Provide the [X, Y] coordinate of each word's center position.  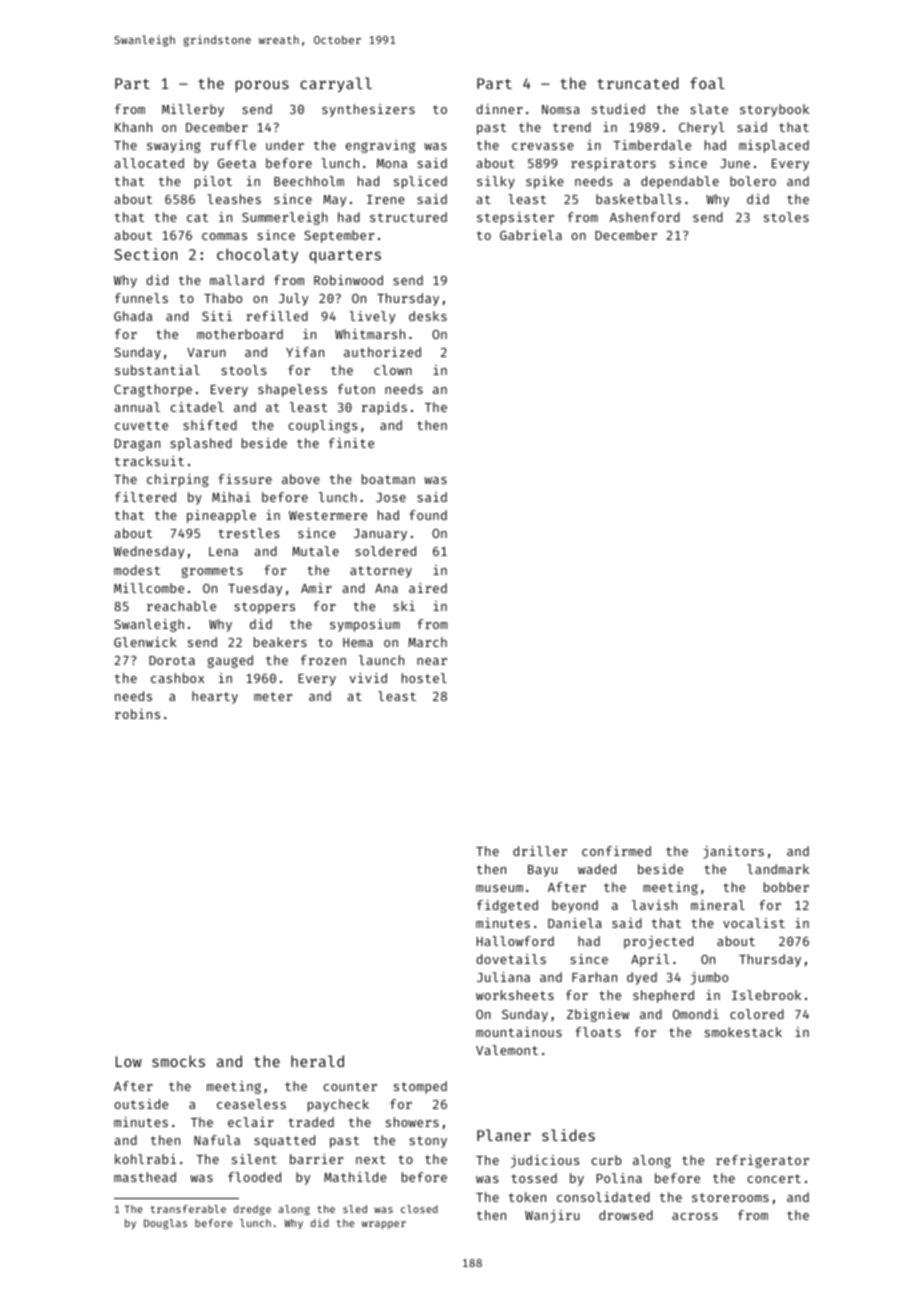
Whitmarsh [370, 334]
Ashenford [645, 217]
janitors [733, 852]
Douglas [165, 1224]
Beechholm [309, 181]
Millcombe [149, 588]
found [428, 515]
